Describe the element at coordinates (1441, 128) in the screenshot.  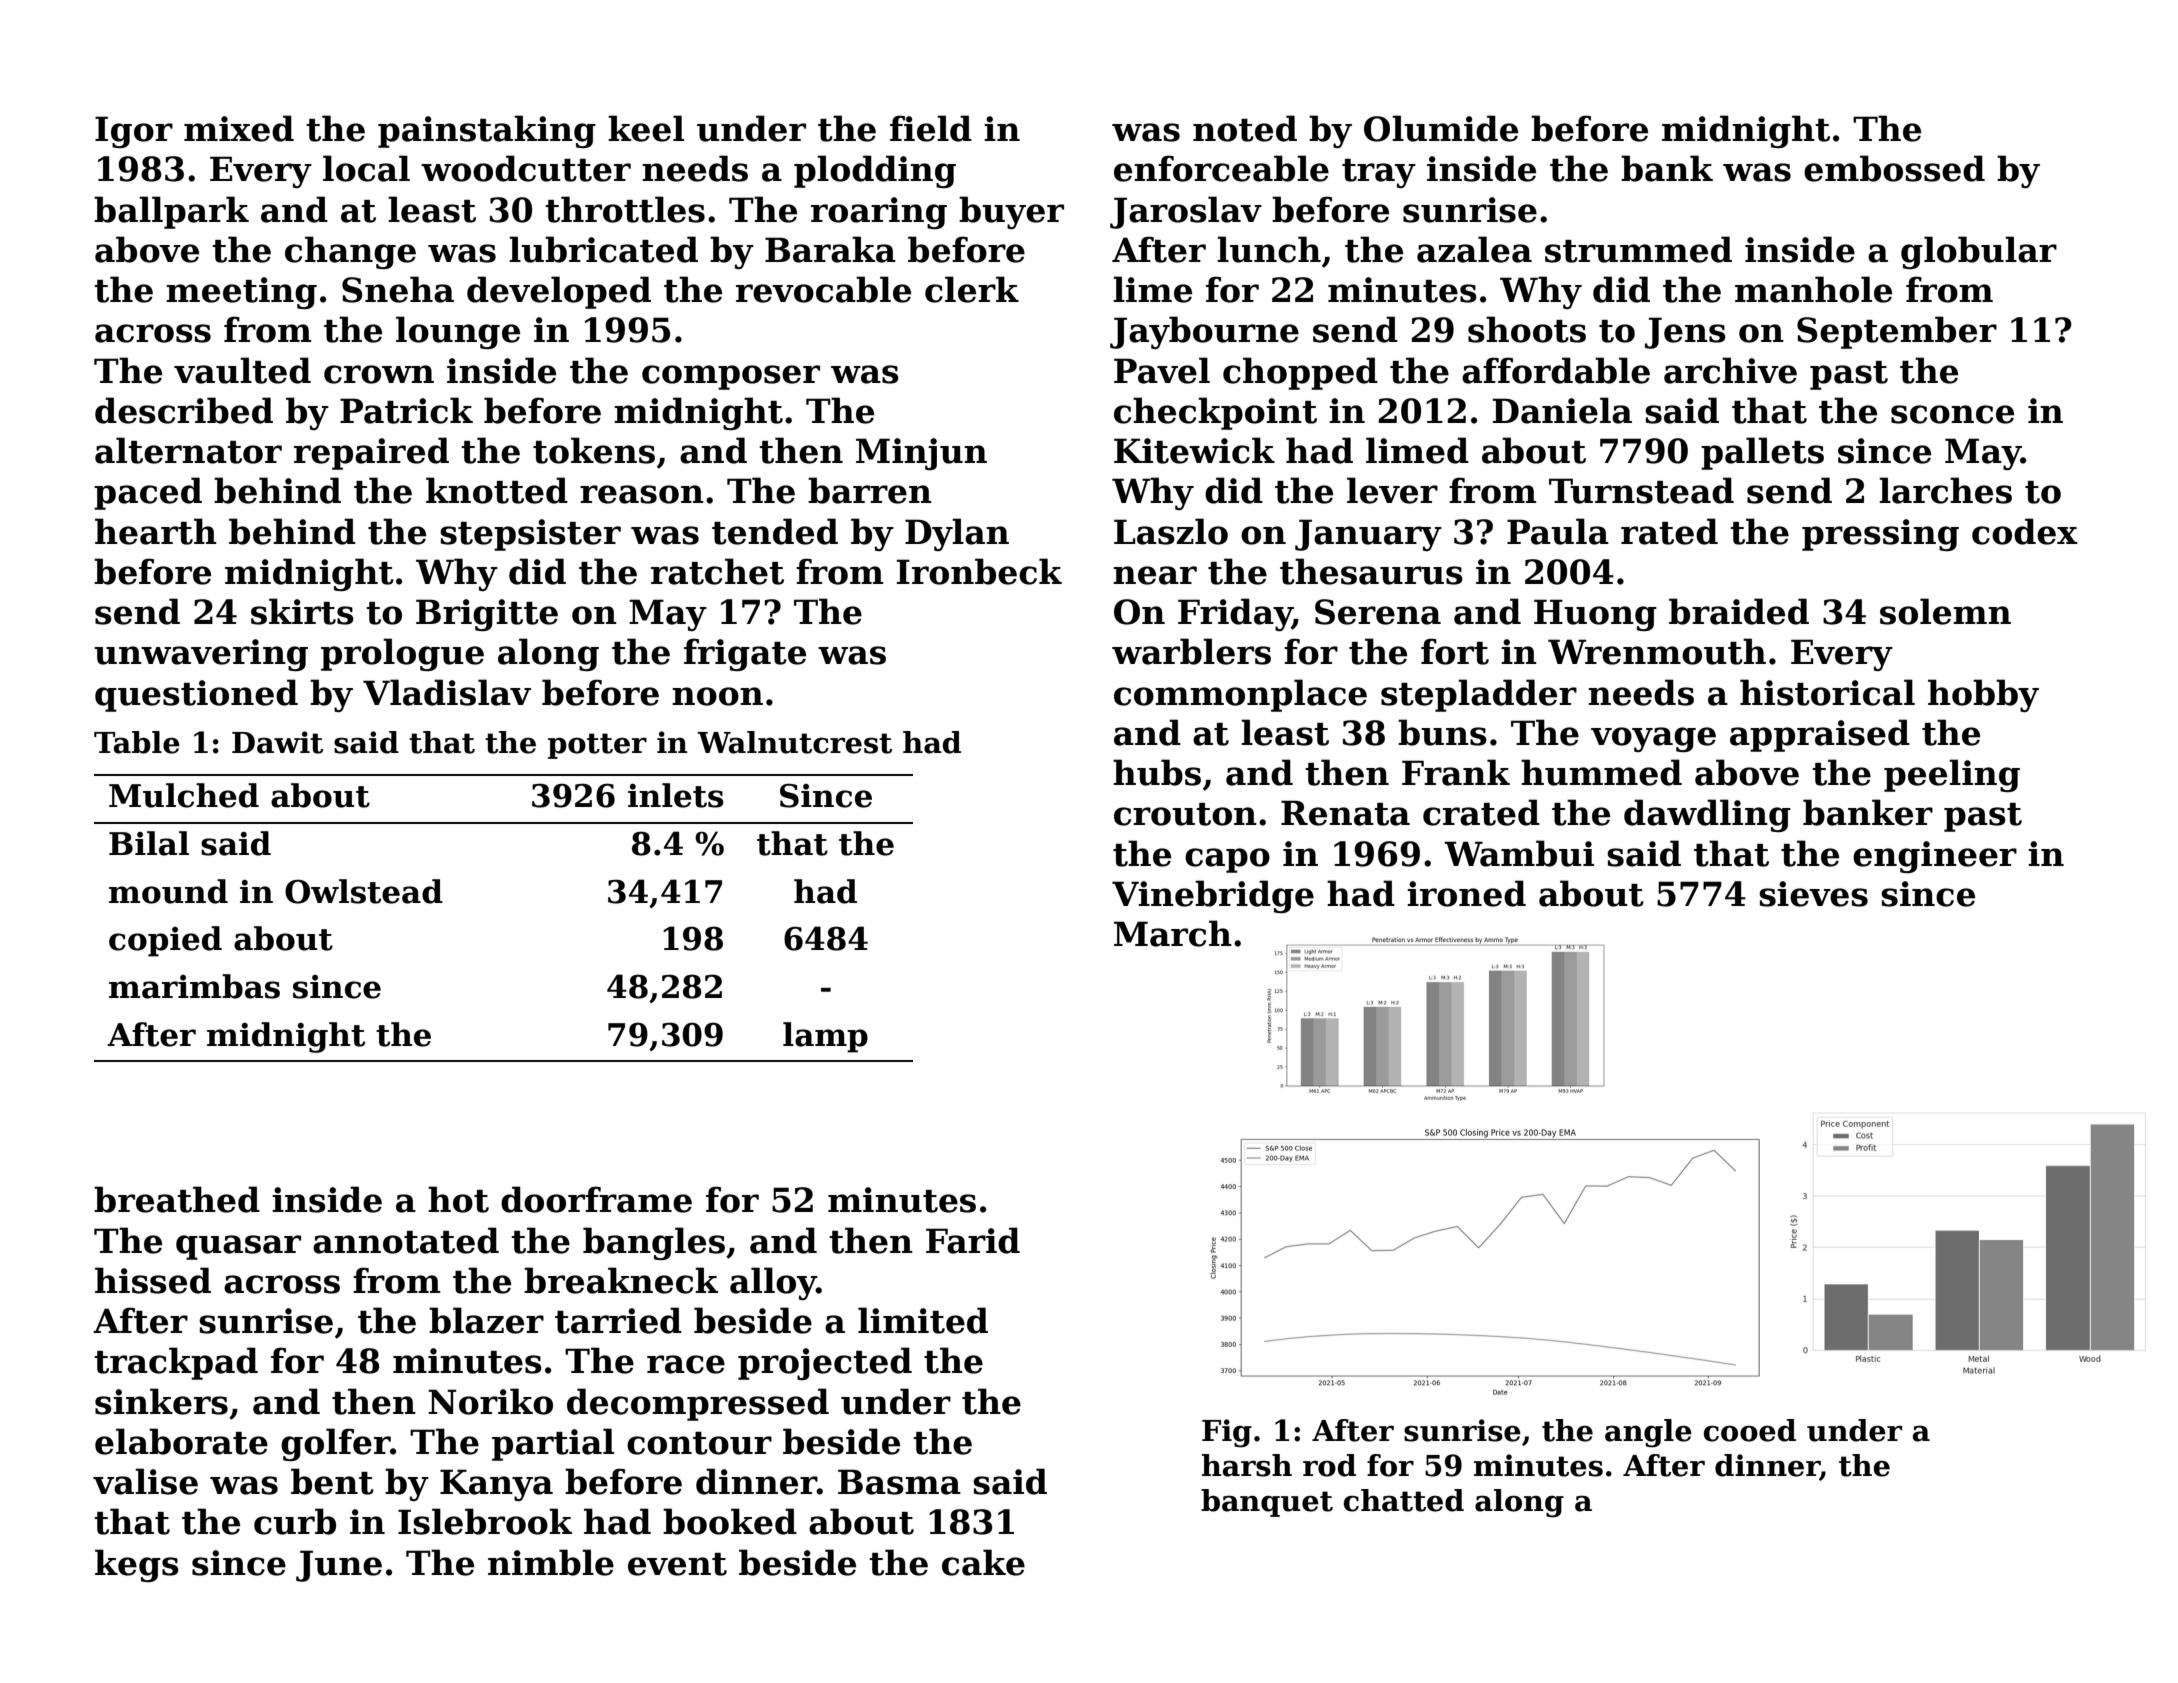
I see `Olumide` at that location.
